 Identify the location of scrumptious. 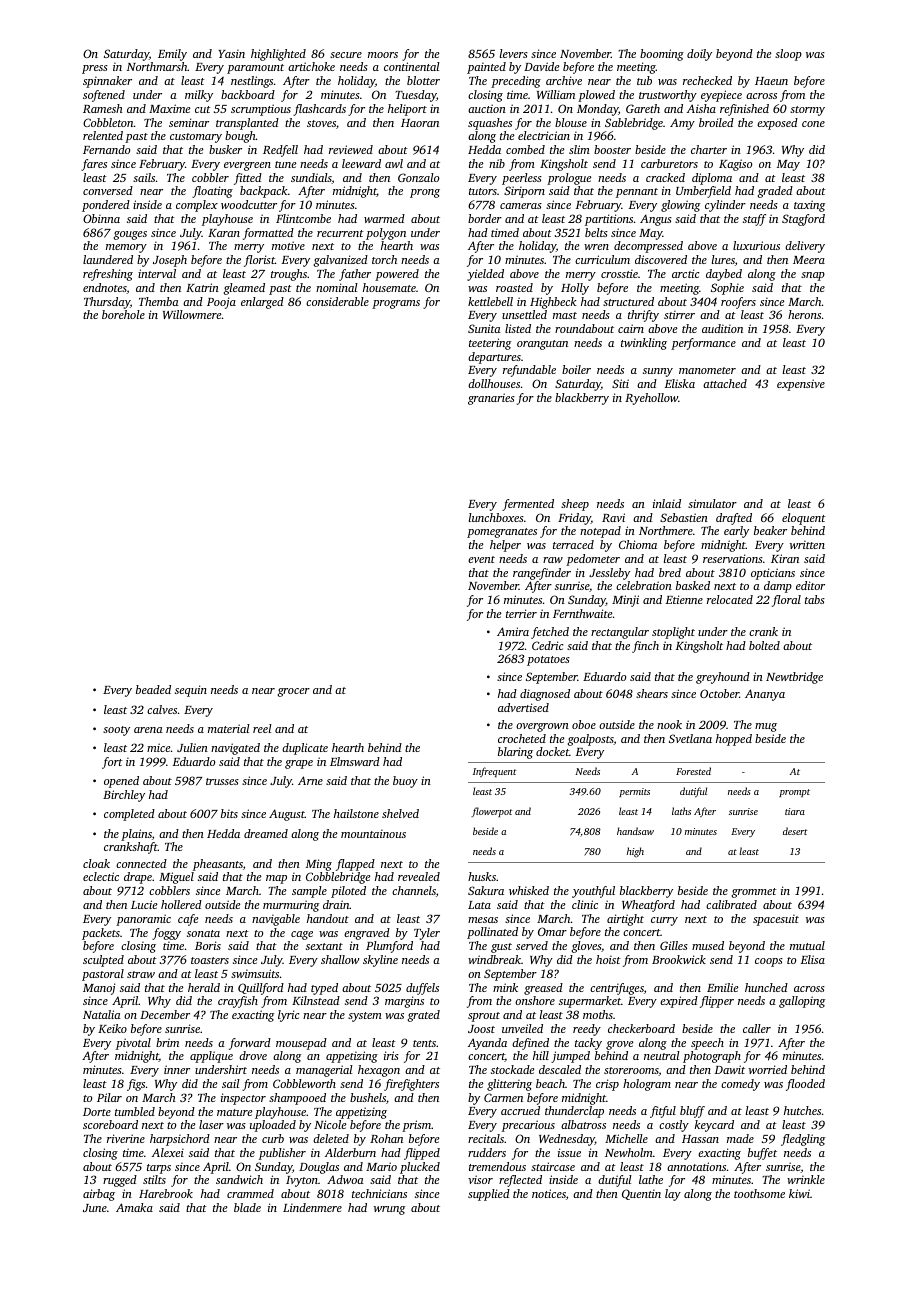
(261, 110).
